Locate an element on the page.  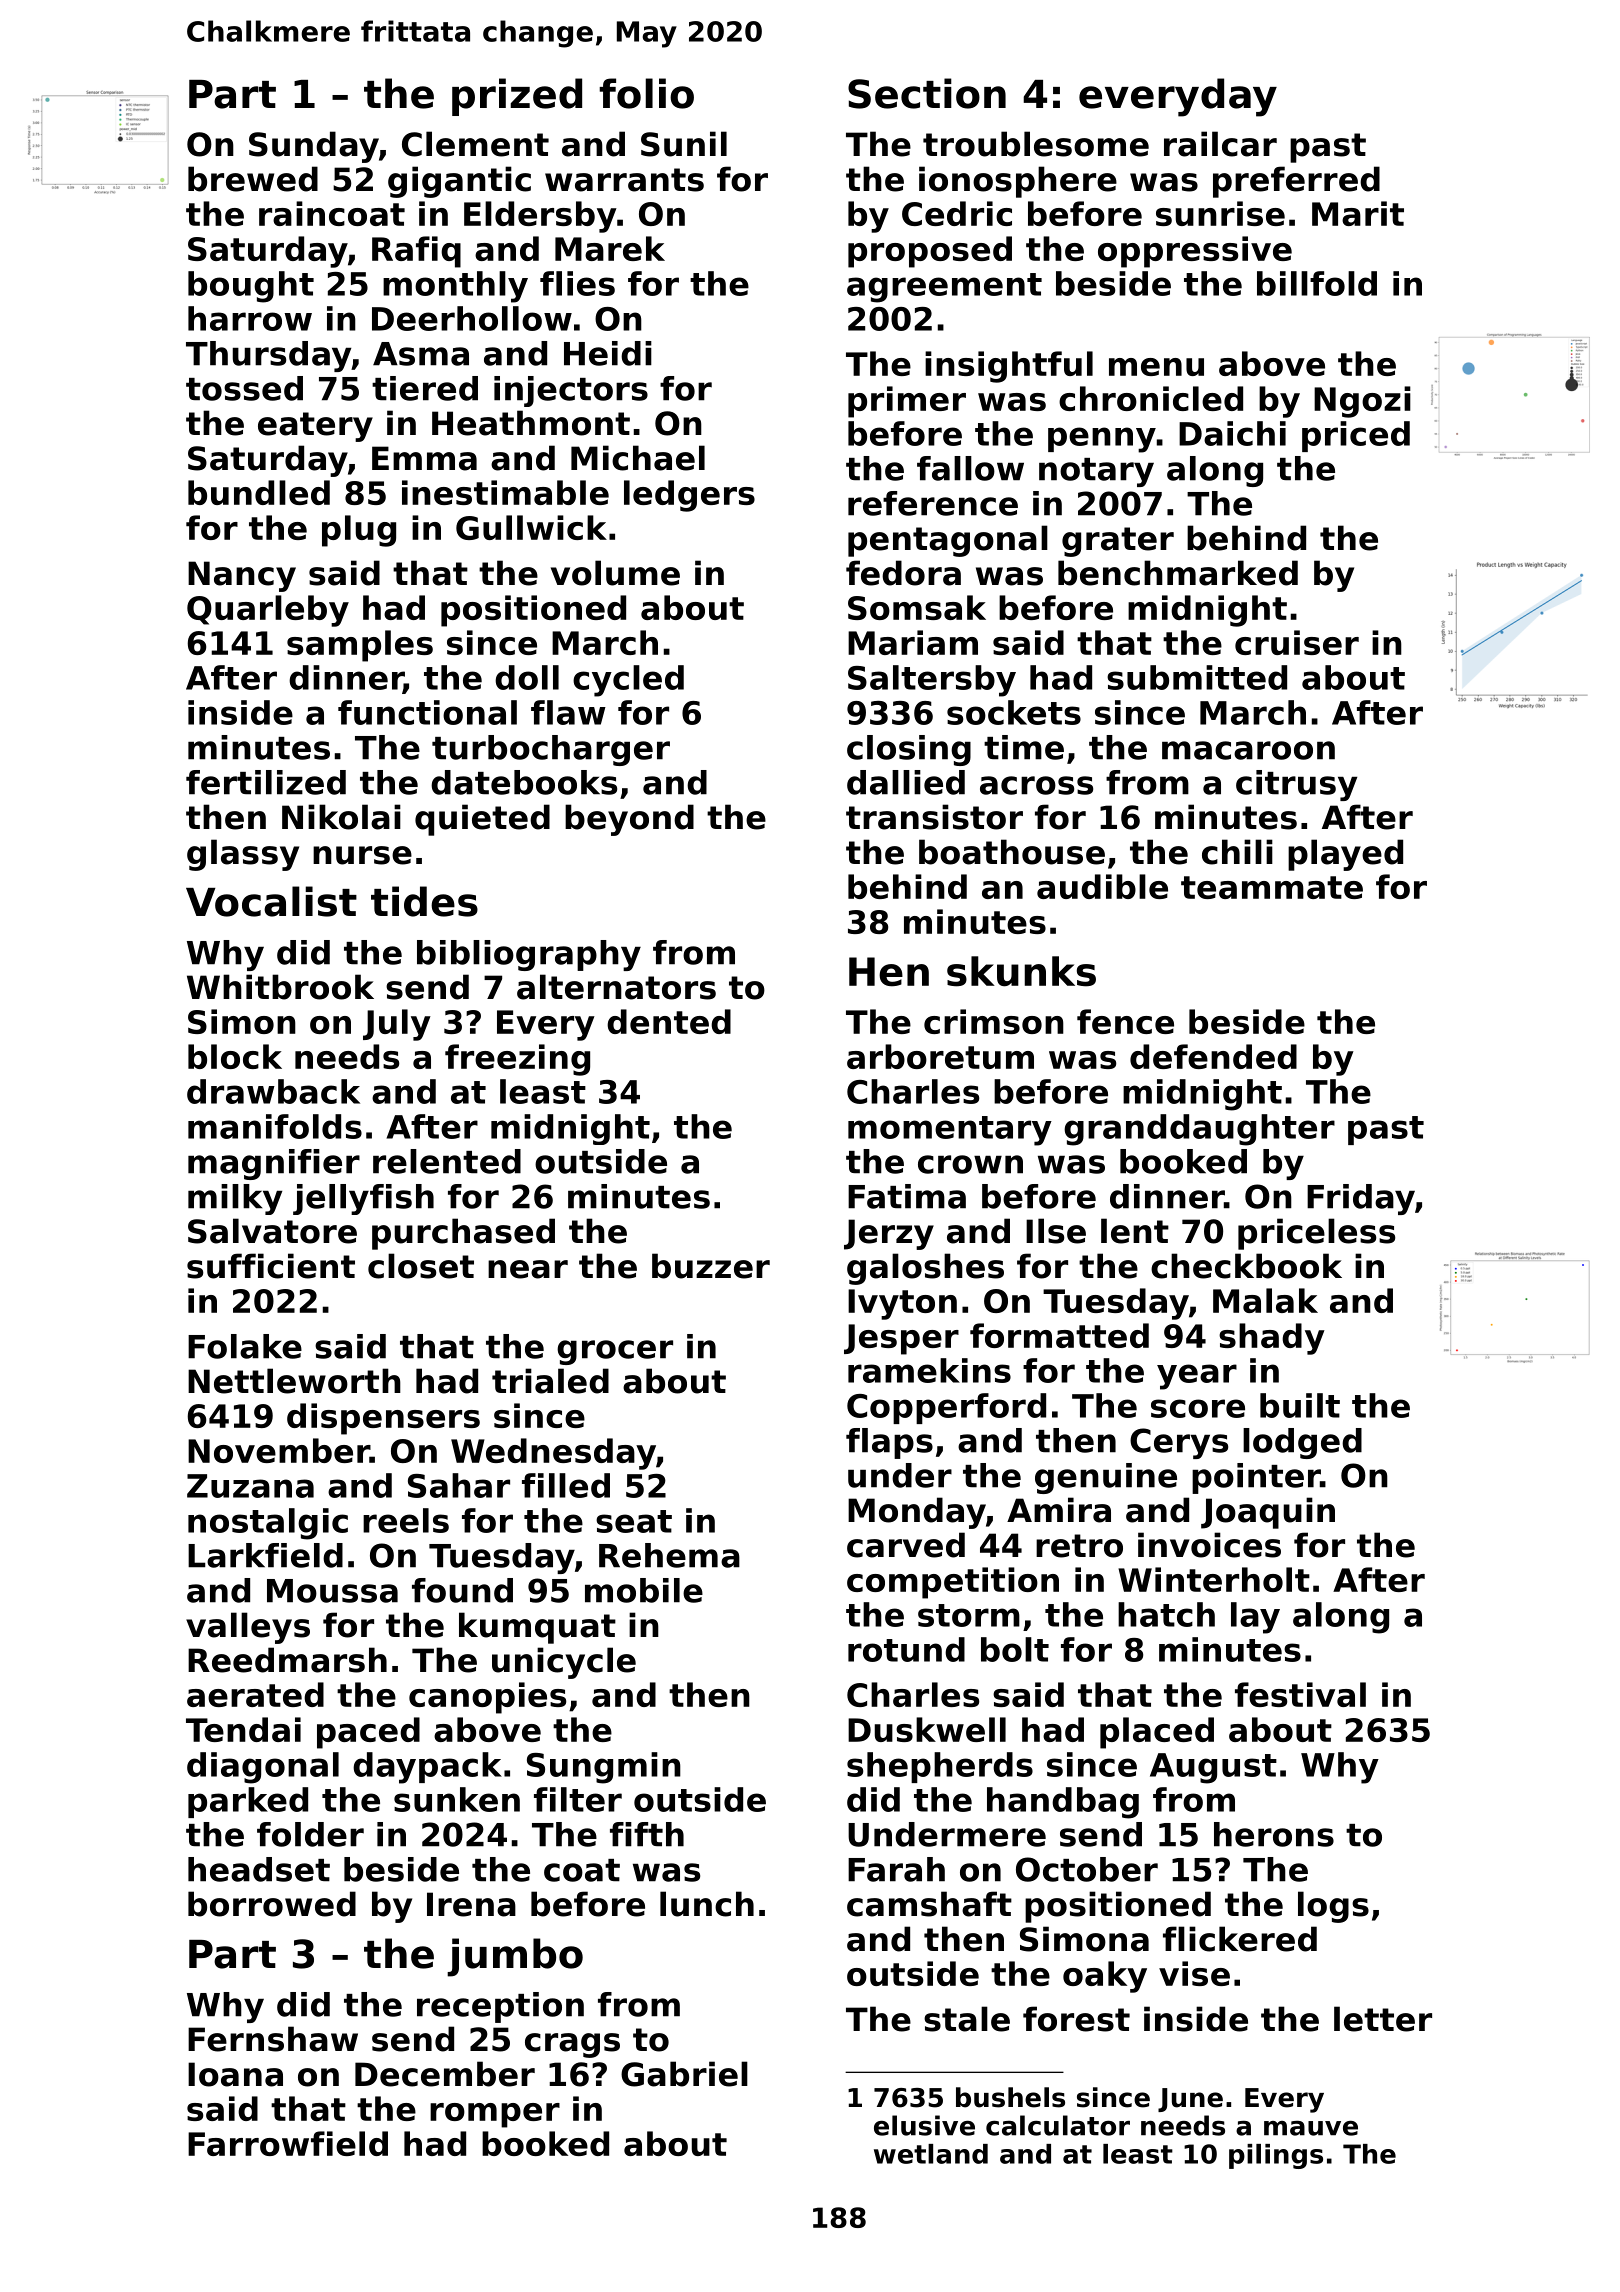
elusive is located at coordinates (924, 2125).
